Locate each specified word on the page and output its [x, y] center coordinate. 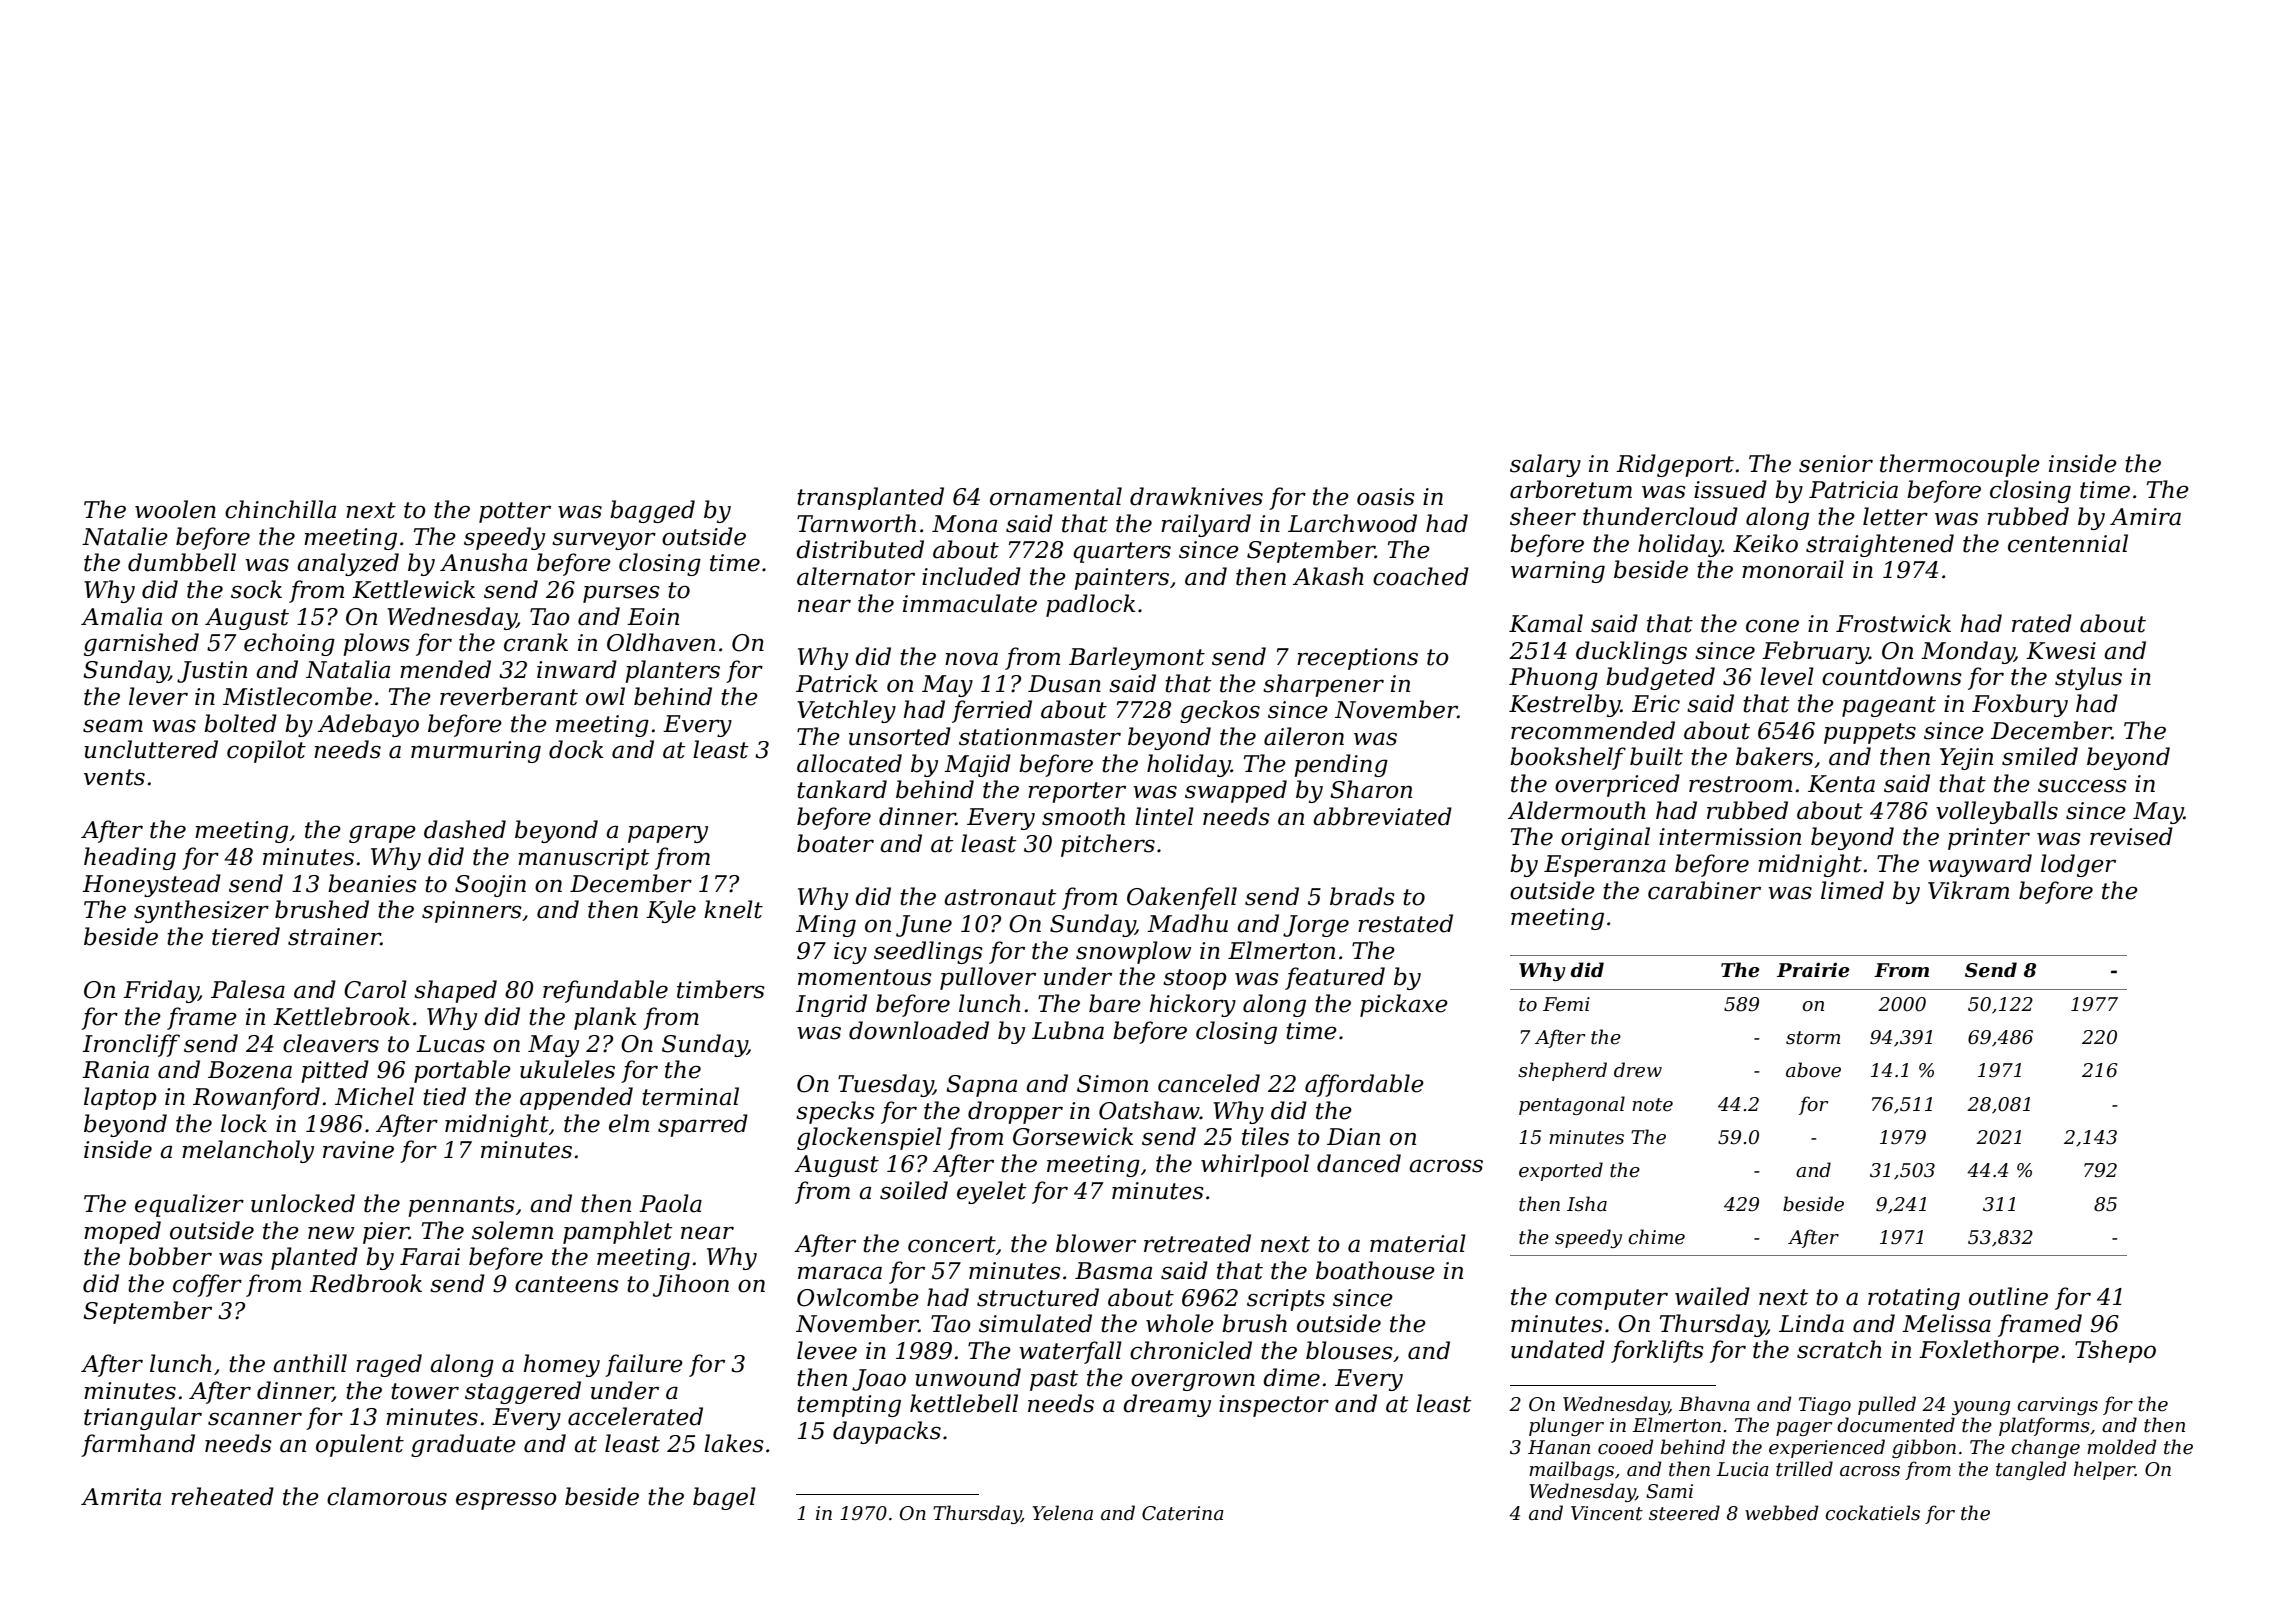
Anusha [483, 562]
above [1813, 1070]
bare [1115, 1003]
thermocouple [1960, 465]
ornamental [1056, 496]
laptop [120, 1098]
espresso [506, 1501]
